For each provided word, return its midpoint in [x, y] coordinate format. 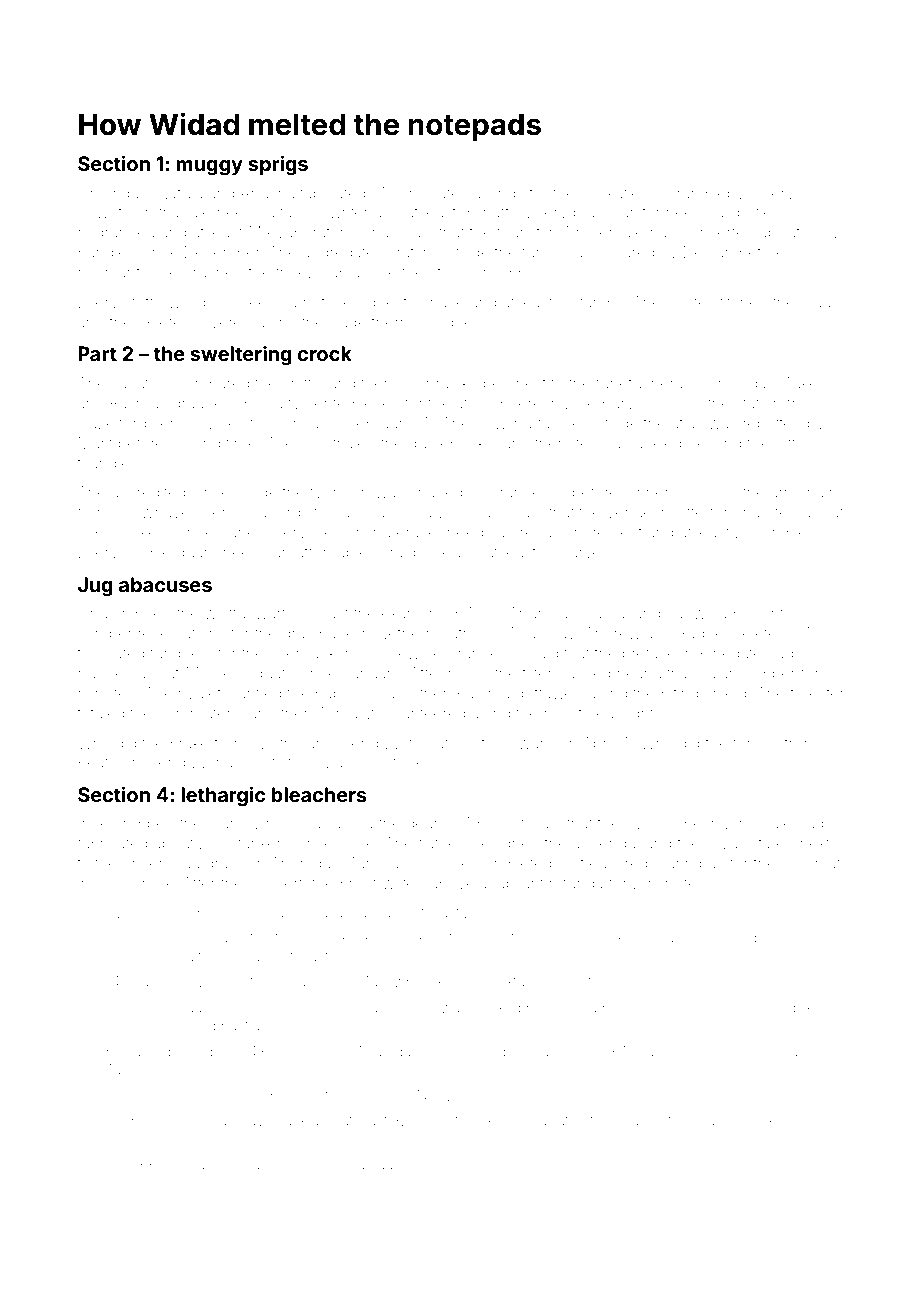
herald [673, 383]
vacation [140, 383]
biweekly [330, 939]
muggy [209, 168]
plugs [820, 305]
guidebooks [451, 445]
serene [207, 1096]
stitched [740, 302]
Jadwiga [697, 615]
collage [299, 983]
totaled [101, 713]
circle [210, 492]
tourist [518, 232]
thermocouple [422, 325]
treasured [614, 863]
